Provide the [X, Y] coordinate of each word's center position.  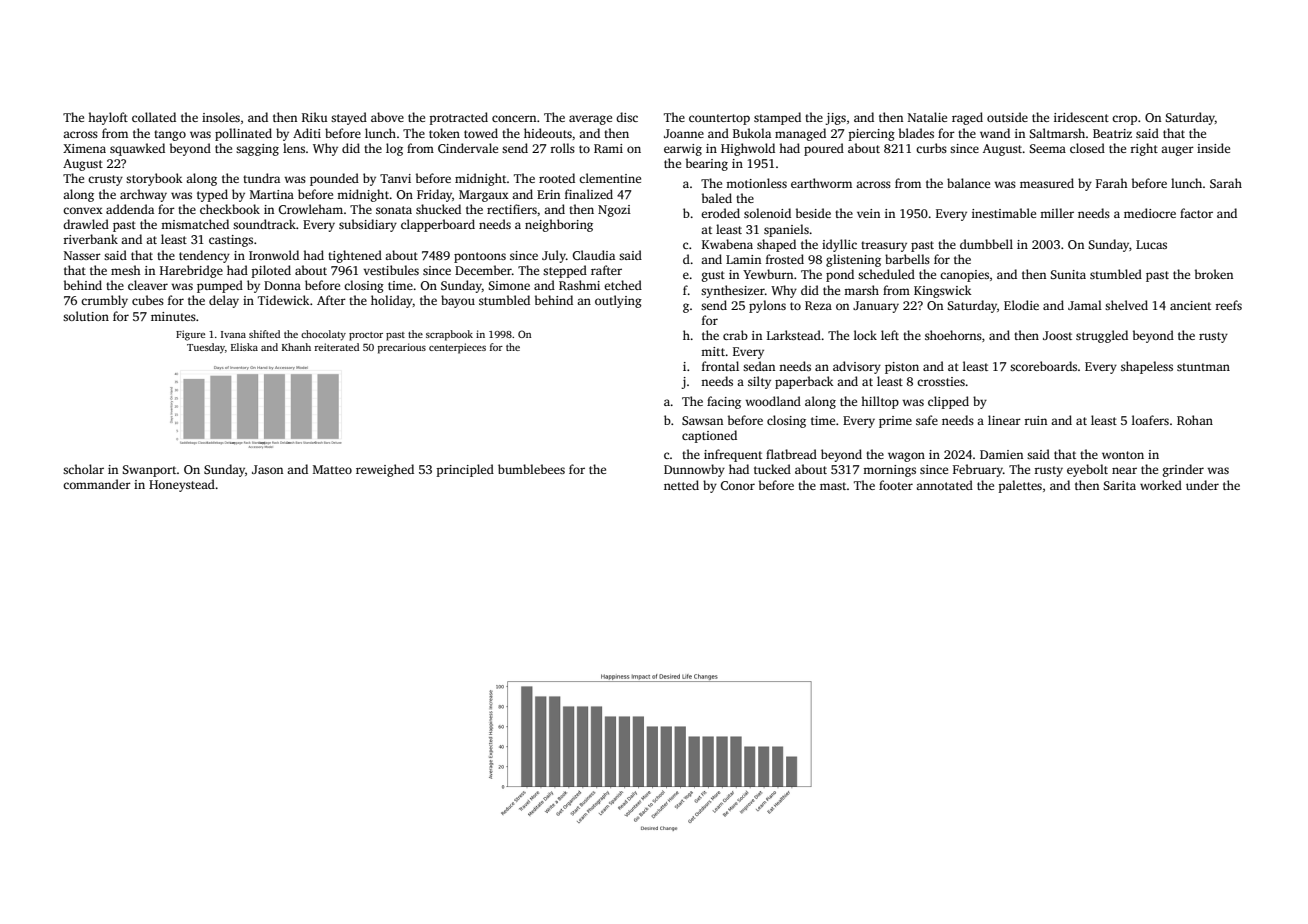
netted [681, 485]
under [1202, 485]
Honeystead [182, 485]
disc [627, 117]
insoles [221, 117]
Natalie [927, 117]
